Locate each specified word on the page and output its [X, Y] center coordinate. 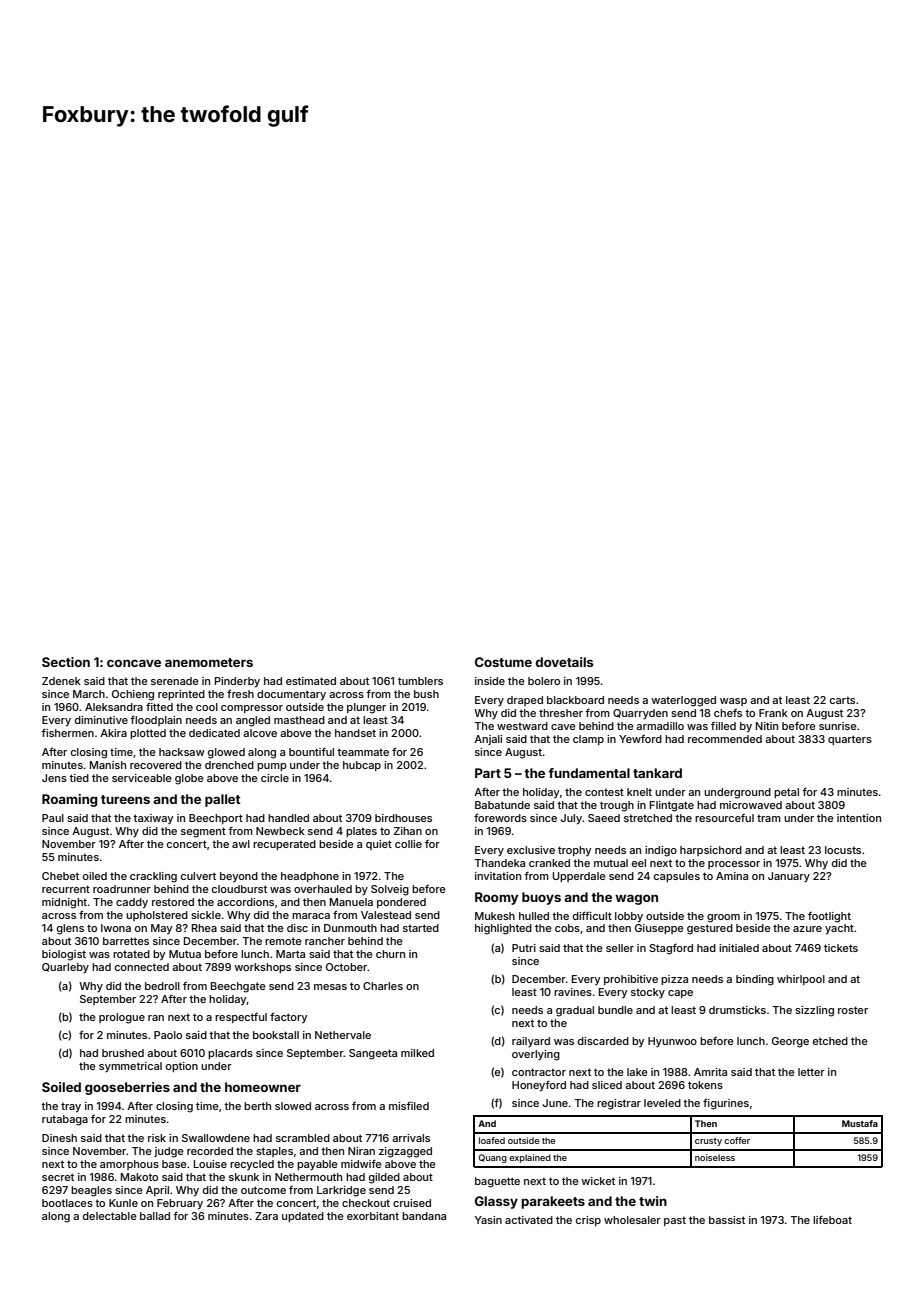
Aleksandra [114, 707]
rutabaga [65, 1120]
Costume [503, 662]
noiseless [715, 1157]
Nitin [767, 726]
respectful [241, 1018]
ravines [573, 992]
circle [275, 778]
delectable [110, 1216]
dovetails [565, 662]
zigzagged [405, 1152]
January [789, 877]
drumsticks [737, 1010]
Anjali [488, 740]
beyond [239, 877]
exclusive [531, 850]
